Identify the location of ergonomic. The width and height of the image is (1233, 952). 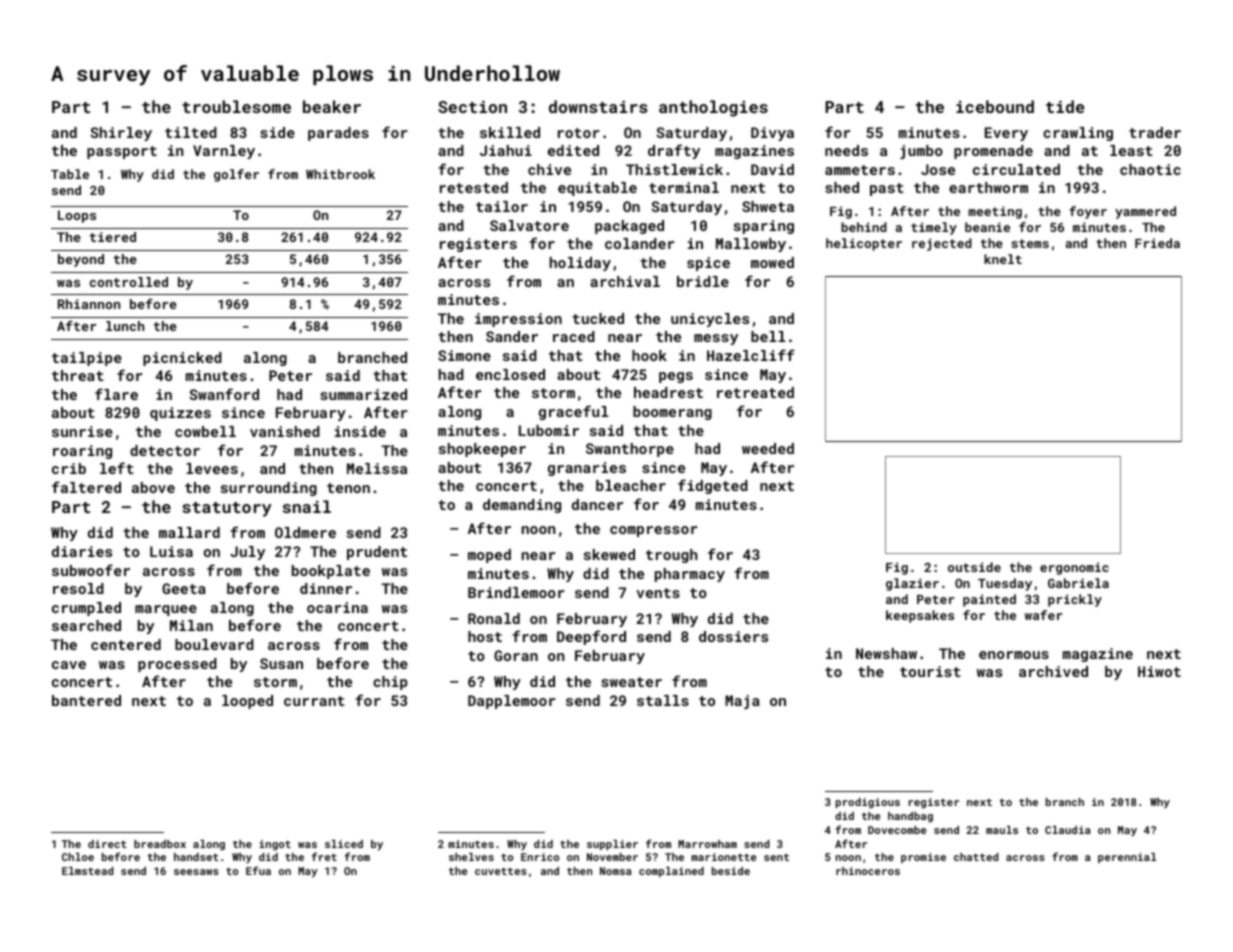
(1074, 568).
